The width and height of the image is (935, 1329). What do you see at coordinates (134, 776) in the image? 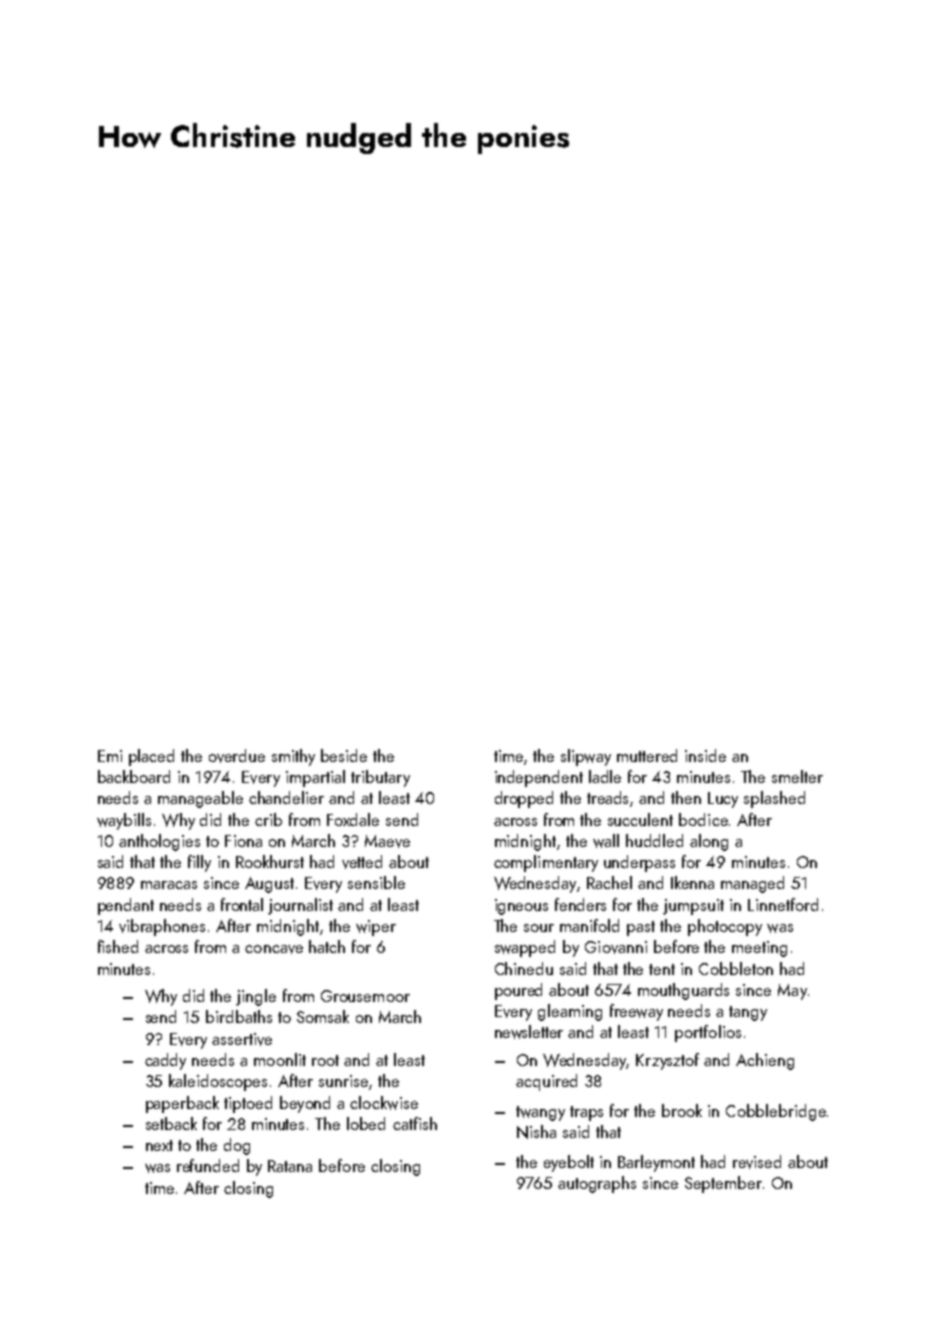
I see `backboard` at bounding box center [134, 776].
